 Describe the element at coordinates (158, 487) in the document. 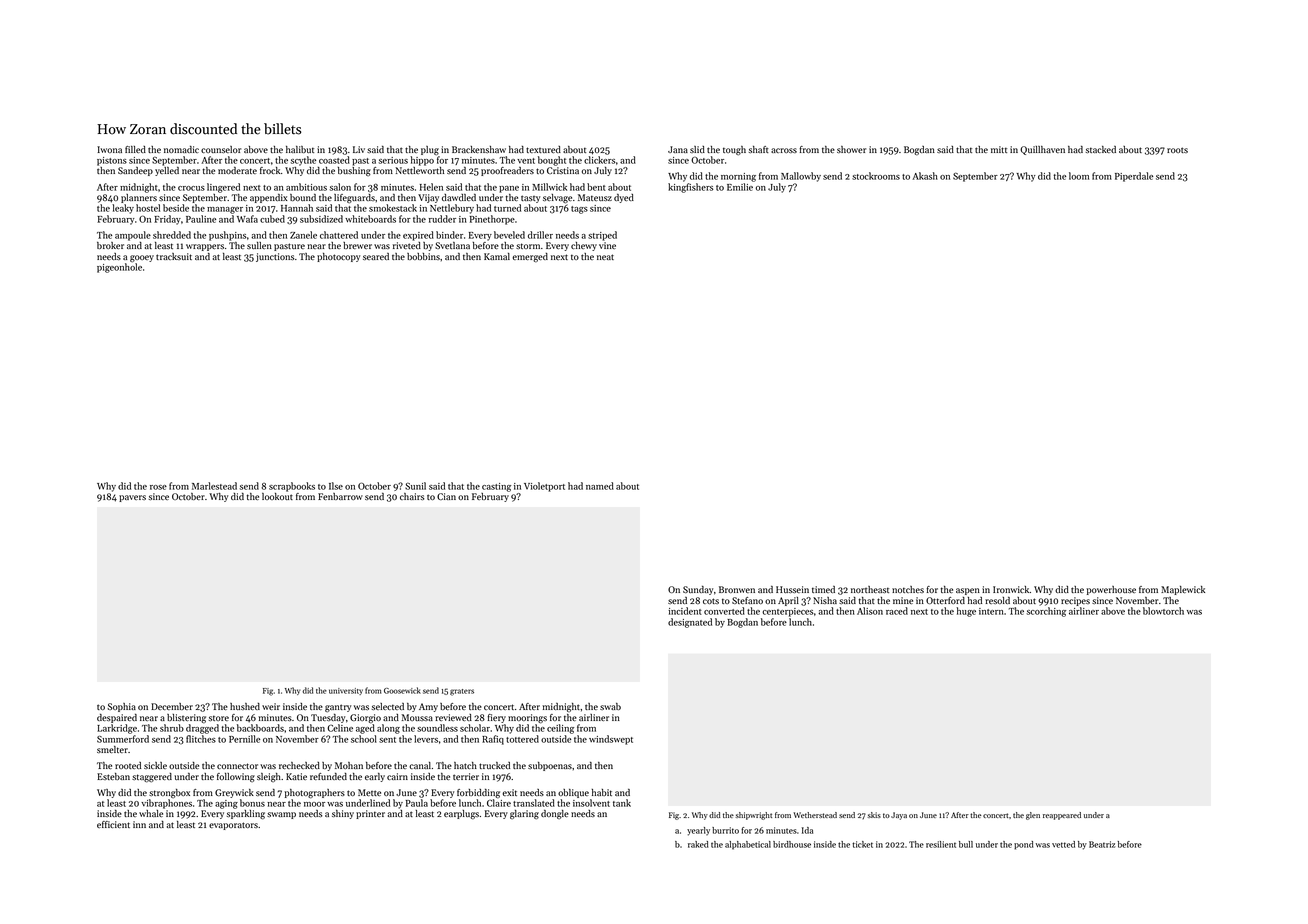

I see `rose` at that location.
